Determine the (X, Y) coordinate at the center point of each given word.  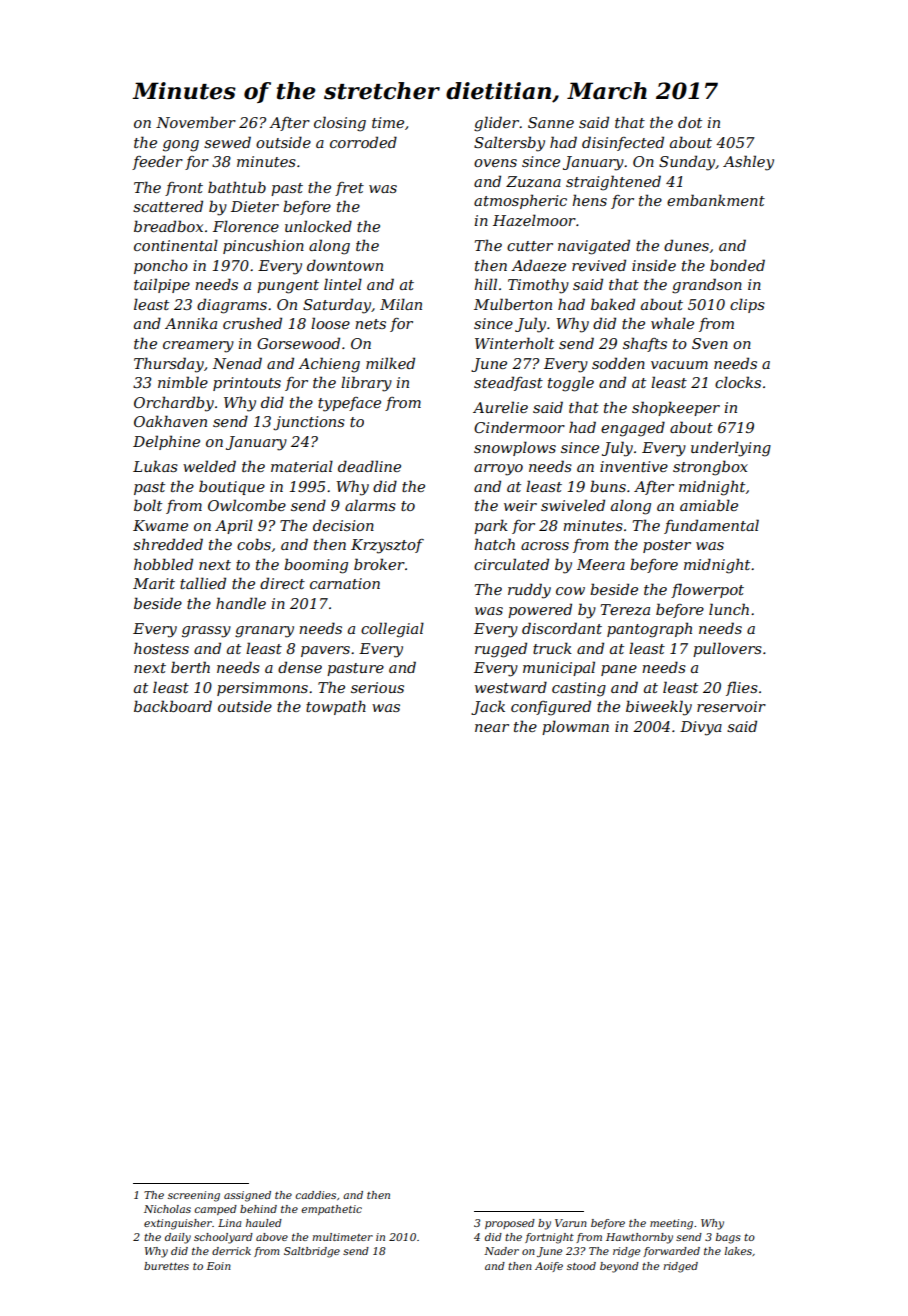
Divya (701, 728)
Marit (154, 583)
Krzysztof (387, 546)
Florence (246, 226)
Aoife (549, 1267)
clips (747, 305)
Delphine (166, 442)
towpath (336, 707)
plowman (575, 727)
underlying (731, 449)
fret (349, 189)
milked (390, 363)
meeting (671, 1224)
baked (613, 304)
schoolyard (223, 1238)
